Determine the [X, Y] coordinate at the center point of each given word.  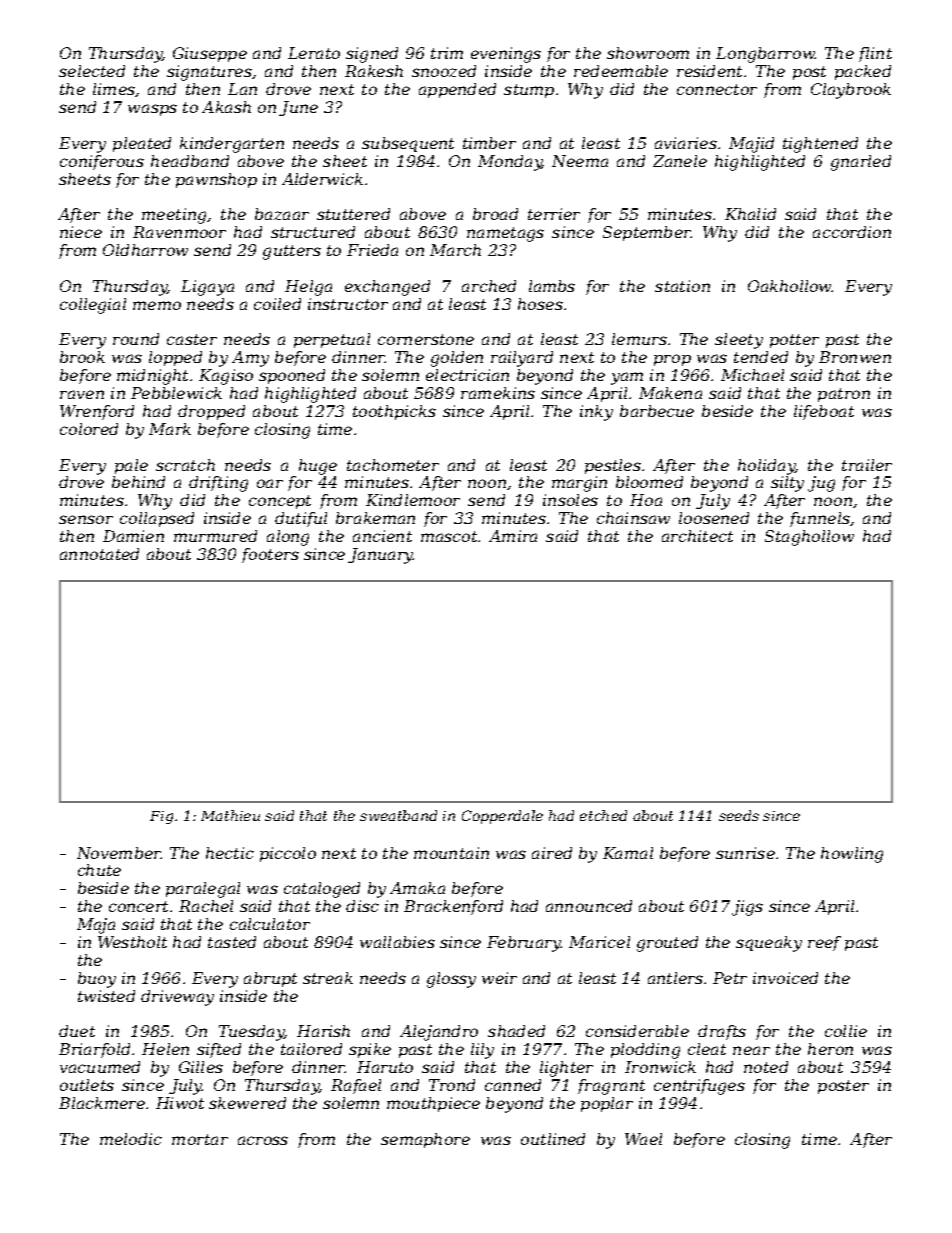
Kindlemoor [413, 500]
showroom [648, 53]
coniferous [102, 162]
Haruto [385, 1067]
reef [824, 943]
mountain [451, 853]
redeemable [621, 71]
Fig [161, 817]
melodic [131, 1139]
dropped [211, 412]
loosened [714, 518]
